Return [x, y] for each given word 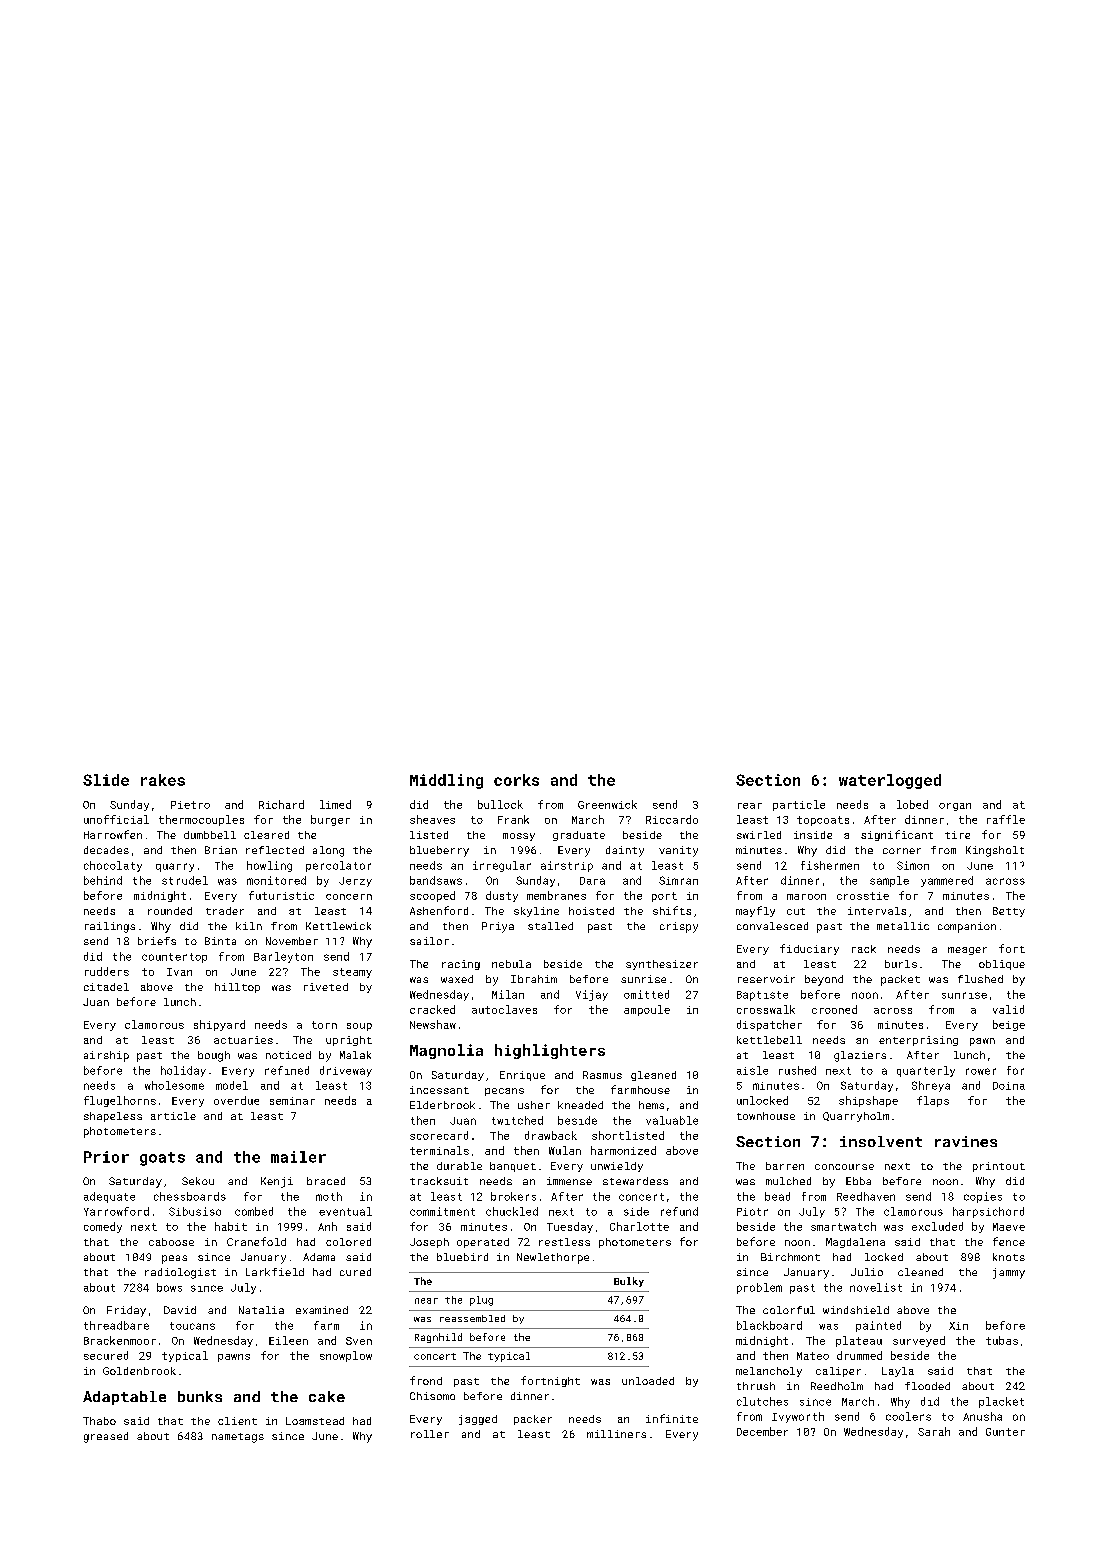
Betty [1009, 912]
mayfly [755, 911]
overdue [236, 1100]
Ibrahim [534, 979]
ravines [966, 1141]
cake [327, 1396]
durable [459, 1166]
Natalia [261, 1310]
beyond [824, 980]
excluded [937, 1226]
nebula [511, 964]
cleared [266, 835]
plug [481, 1301]
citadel [106, 987]
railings [110, 927]
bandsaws [436, 880]
